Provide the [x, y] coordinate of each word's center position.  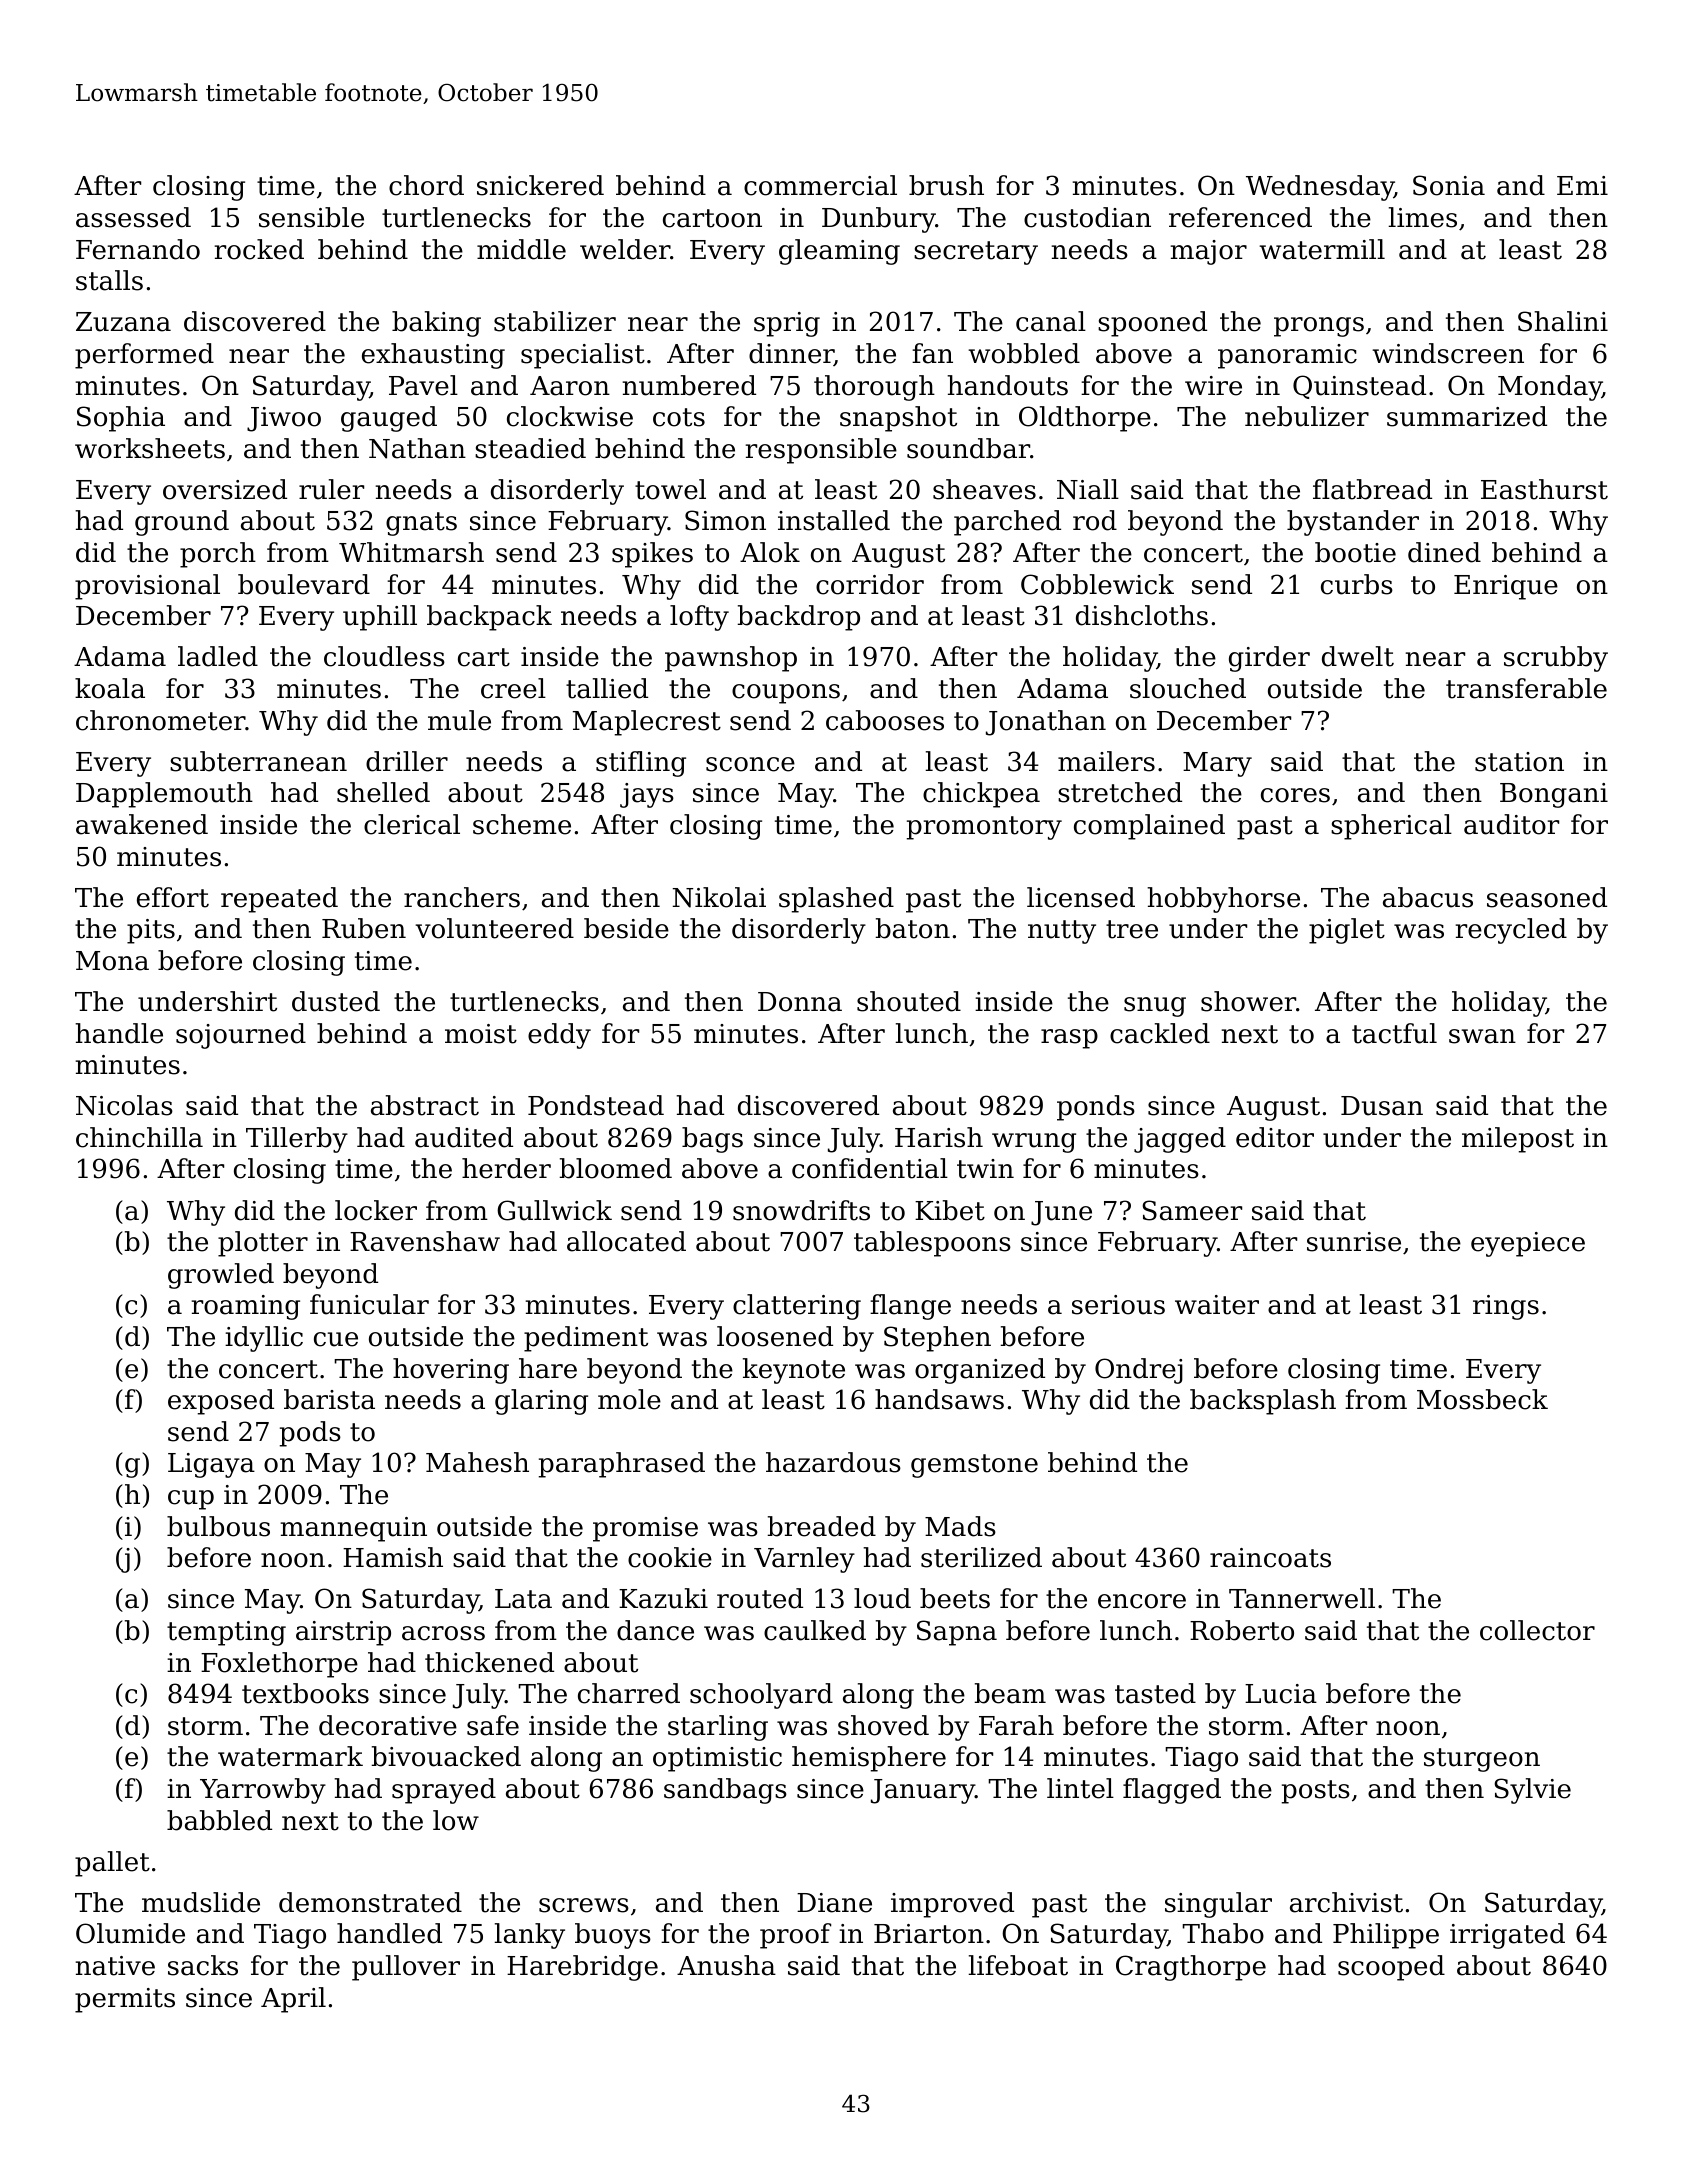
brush [946, 185]
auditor [1511, 824]
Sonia [1449, 185]
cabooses [885, 720]
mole [629, 1399]
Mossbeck [1482, 1399]
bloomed [615, 1168]
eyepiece [1528, 1244]
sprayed [444, 1791]
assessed [133, 217]
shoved [883, 1725]
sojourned [241, 1036]
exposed [221, 1402]
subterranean [258, 761]
